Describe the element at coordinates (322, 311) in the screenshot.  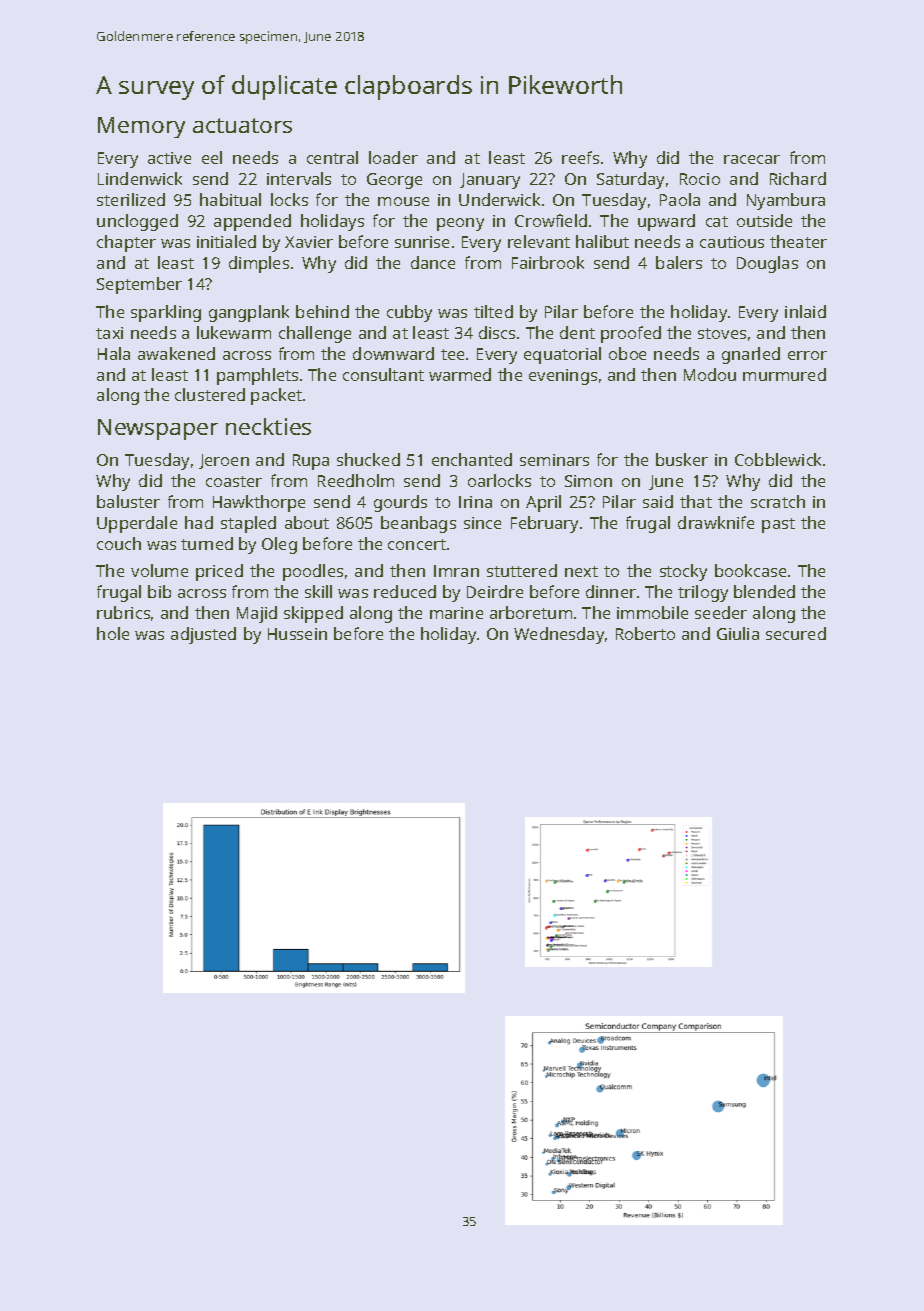
I see `behind` at that location.
